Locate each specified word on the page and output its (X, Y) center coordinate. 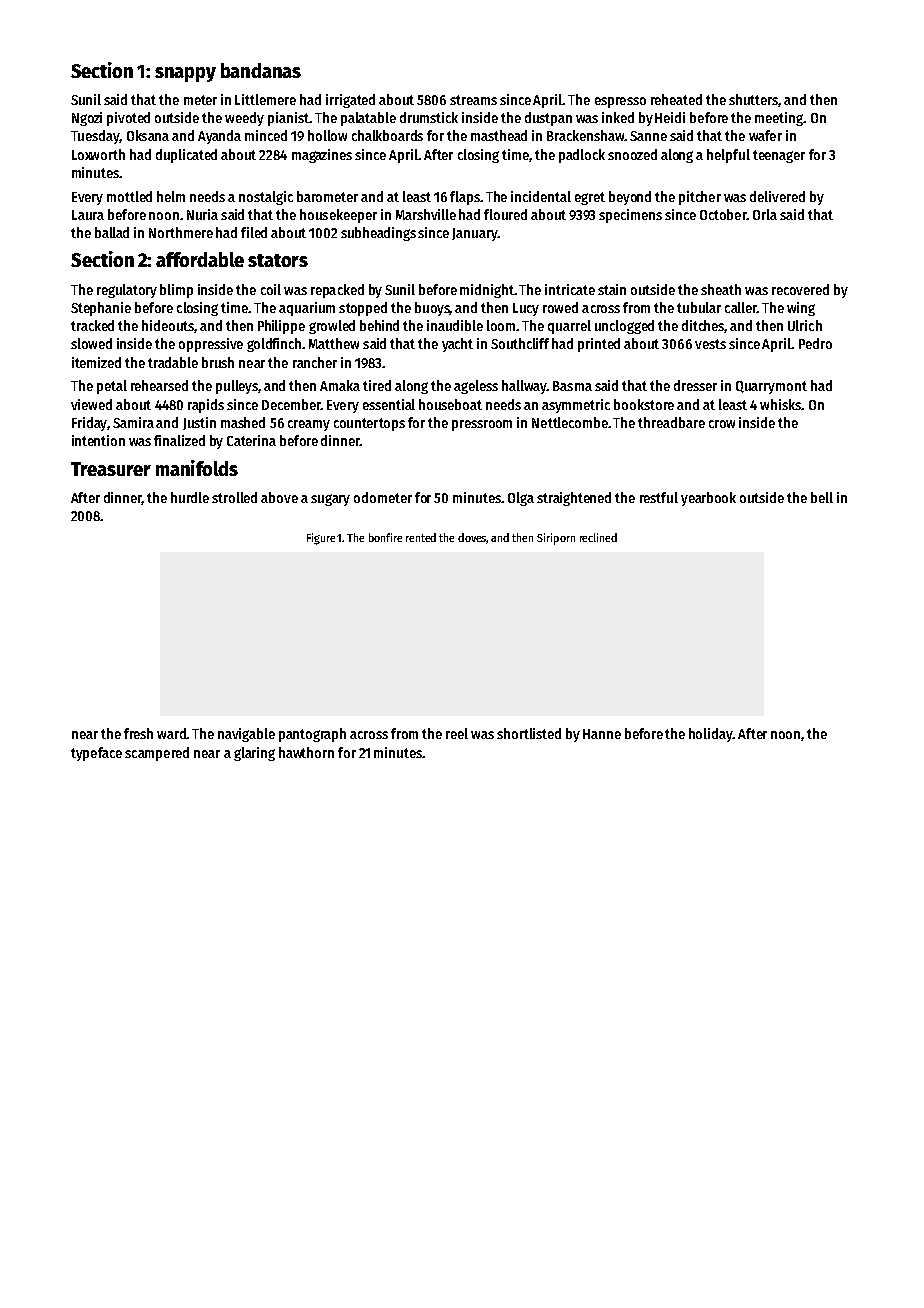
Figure (321, 539)
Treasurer (111, 469)
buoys (432, 309)
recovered (800, 289)
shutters (753, 99)
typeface (96, 754)
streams (473, 100)
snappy (185, 74)
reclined (598, 537)
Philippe (281, 327)
